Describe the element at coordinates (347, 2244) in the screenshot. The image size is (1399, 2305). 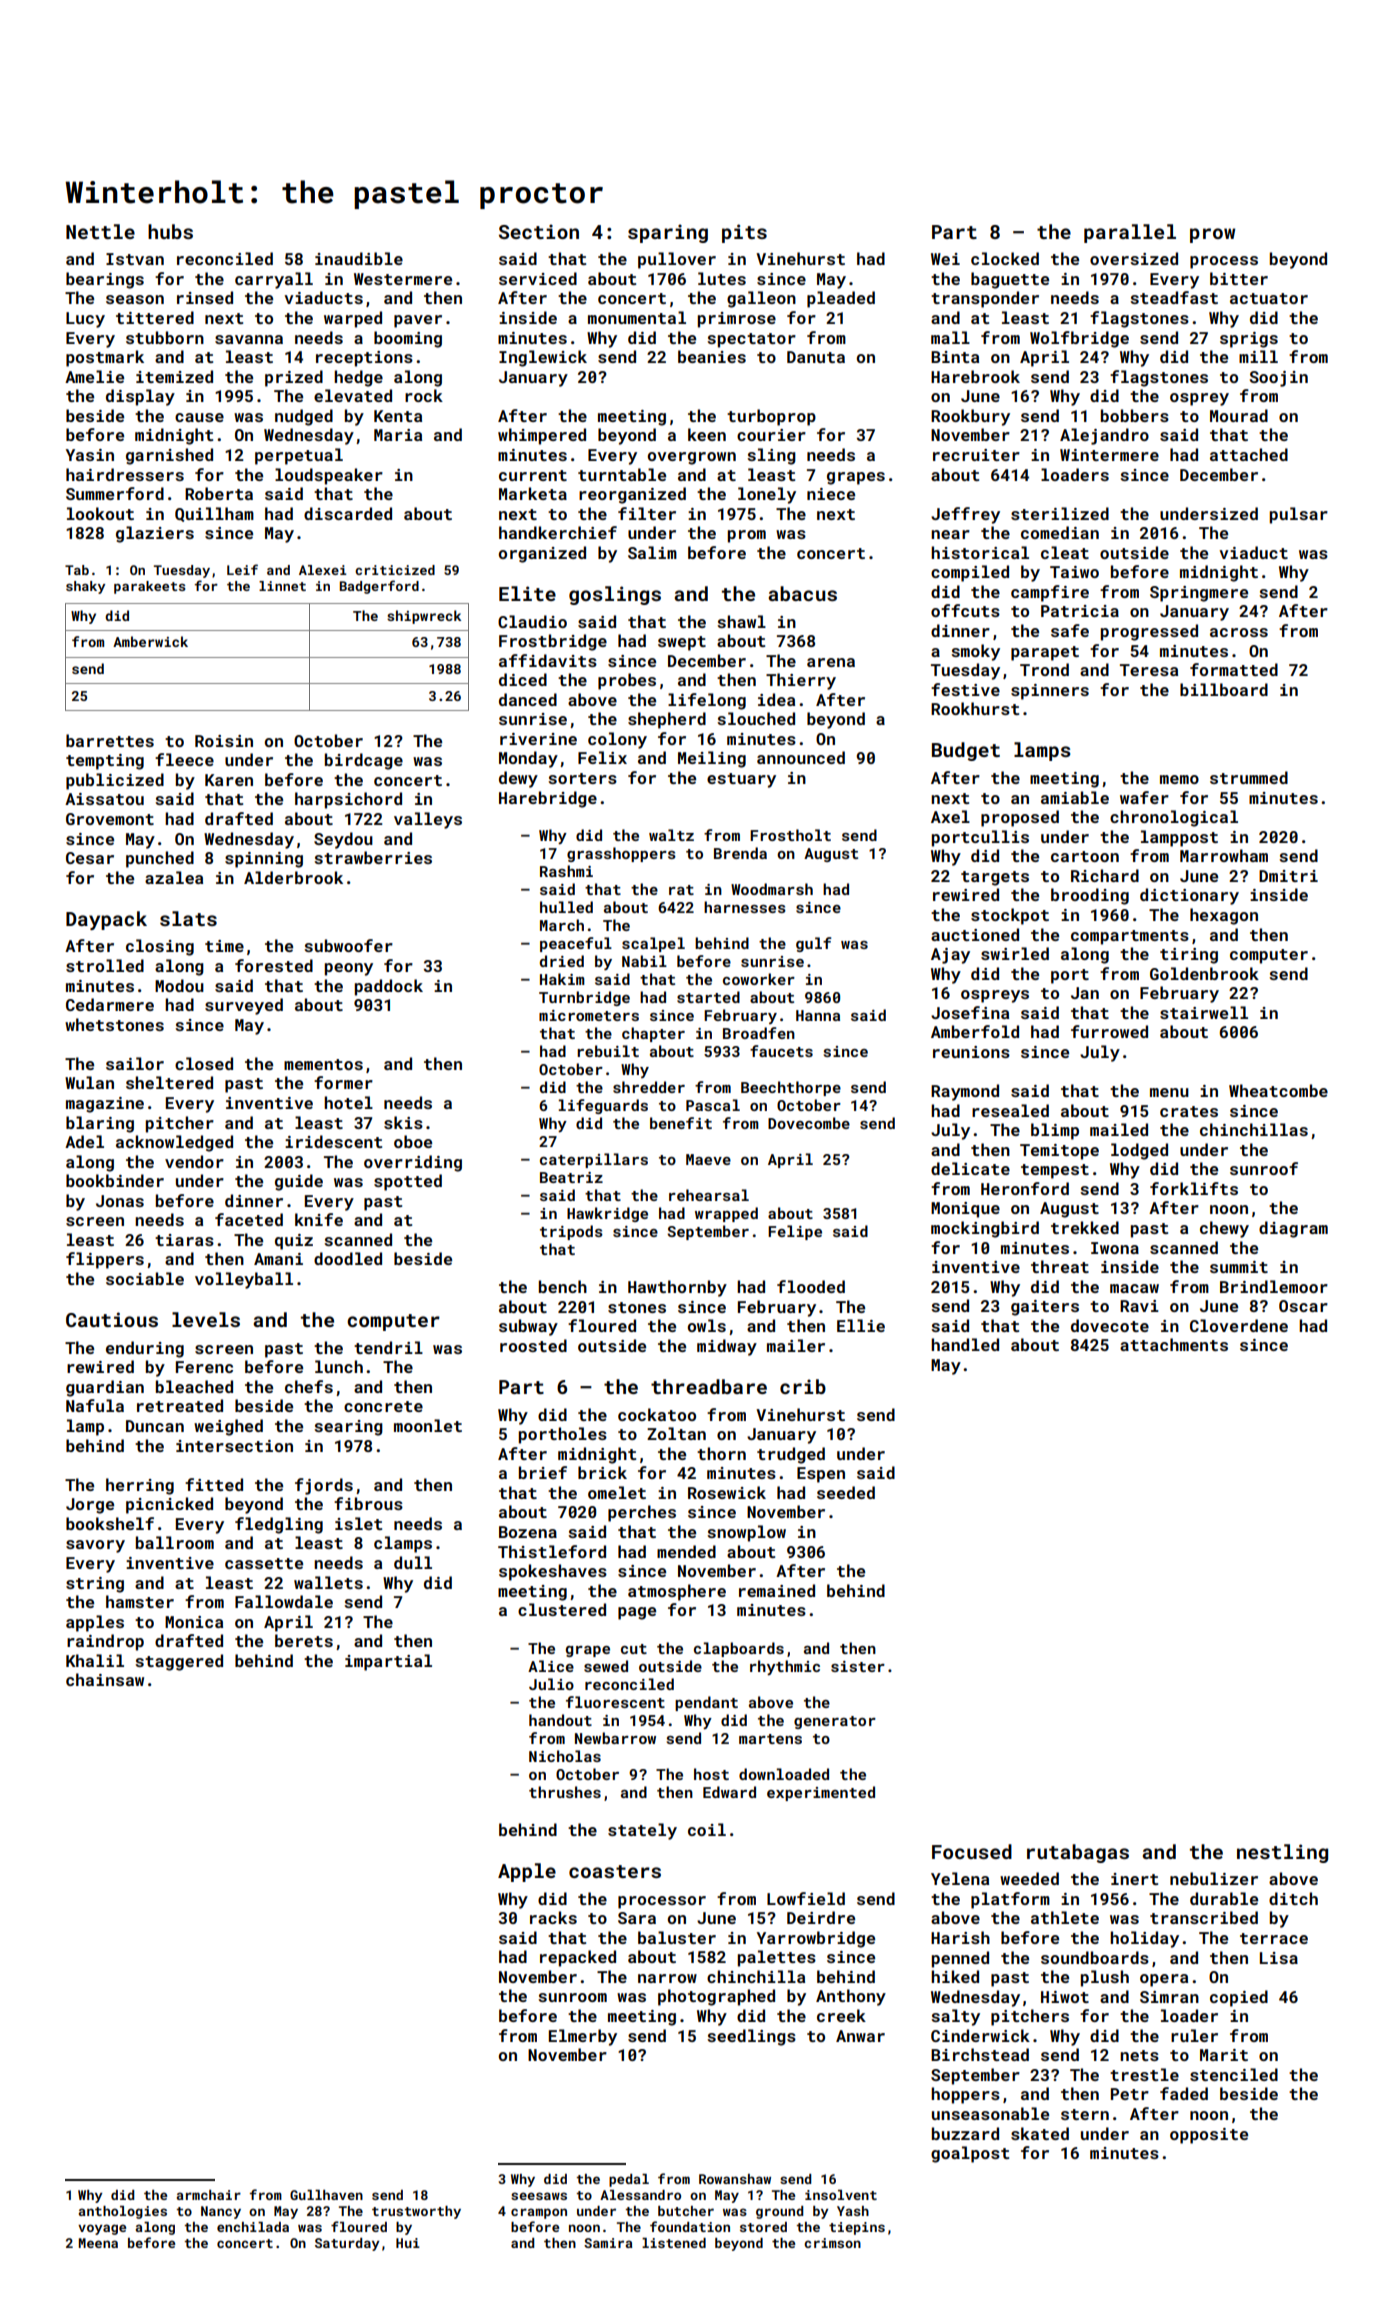
I see `Saturday` at that location.
